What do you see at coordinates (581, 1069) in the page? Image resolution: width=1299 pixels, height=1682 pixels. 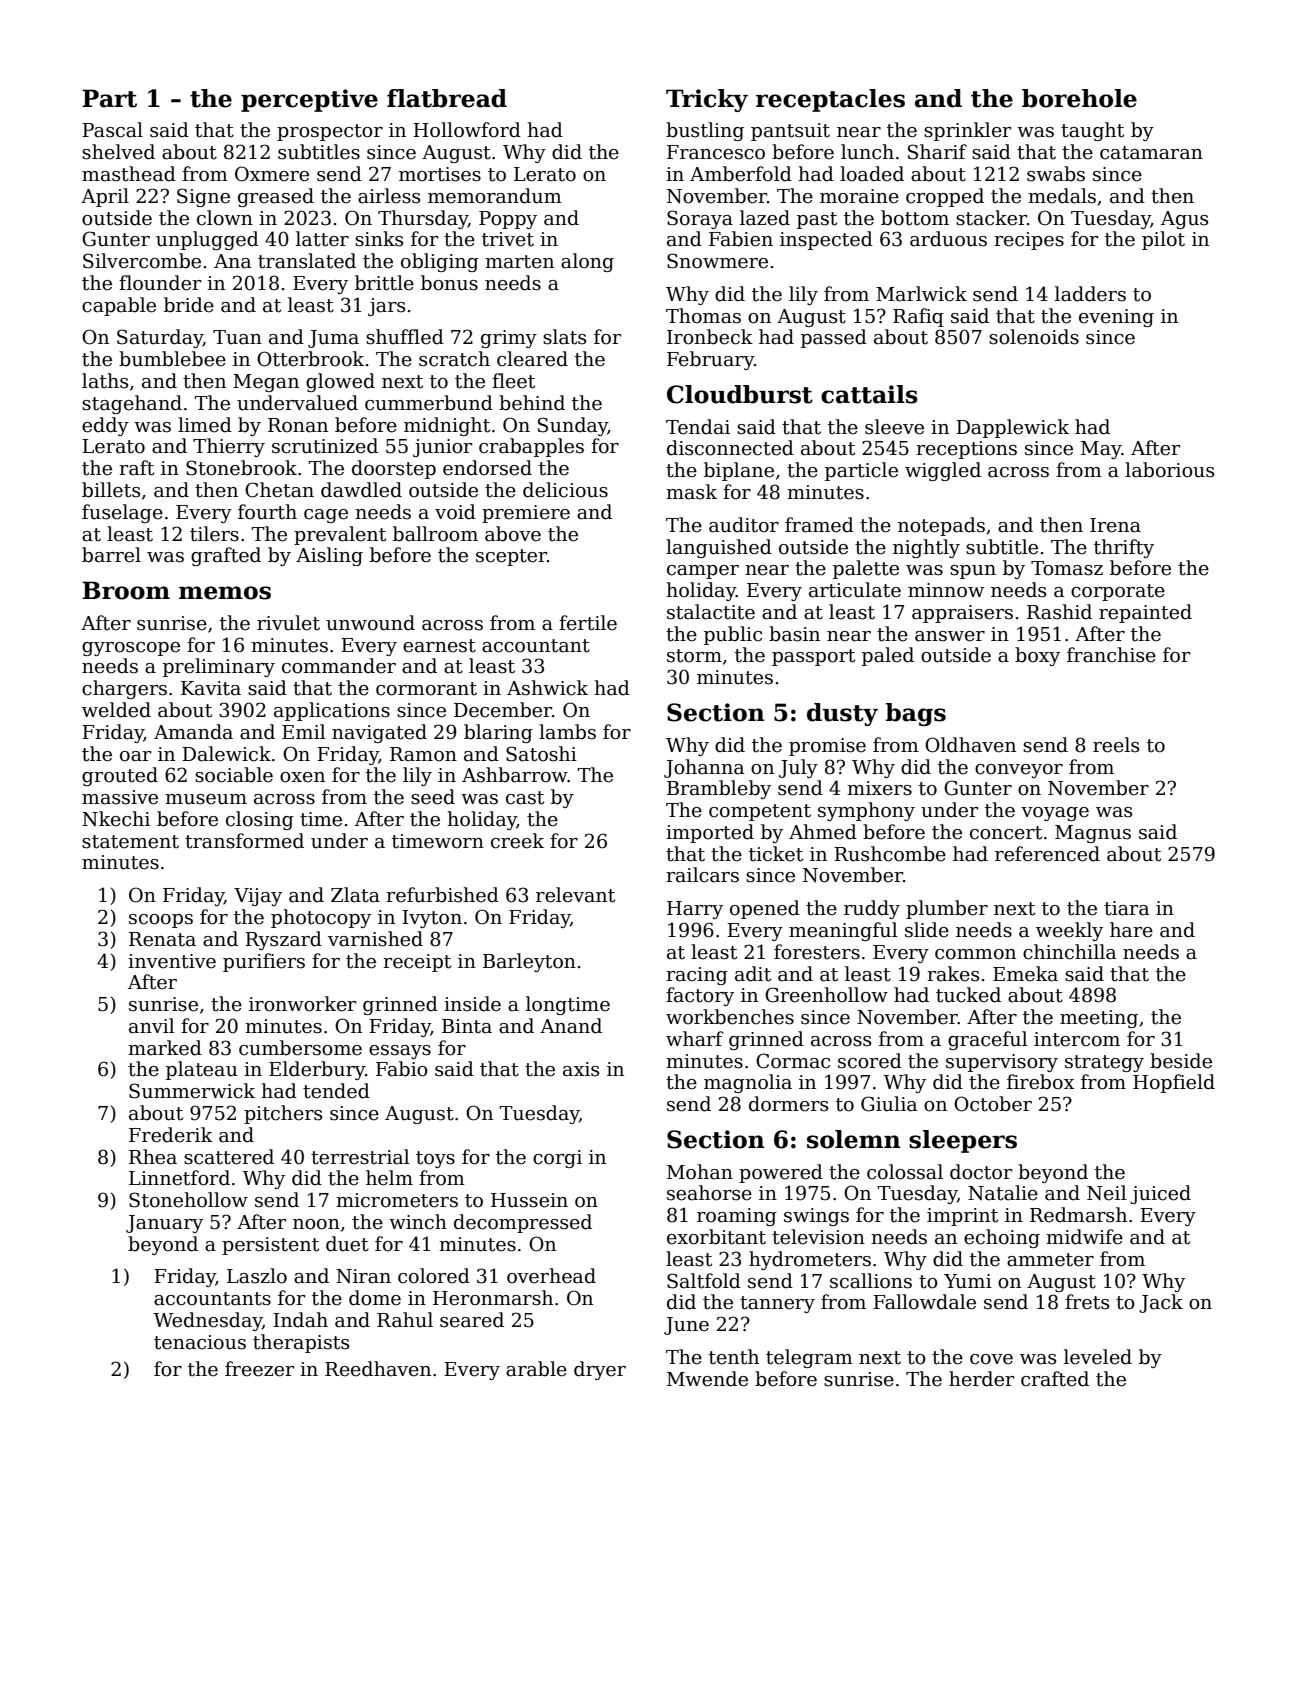 I see `axis` at bounding box center [581, 1069].
